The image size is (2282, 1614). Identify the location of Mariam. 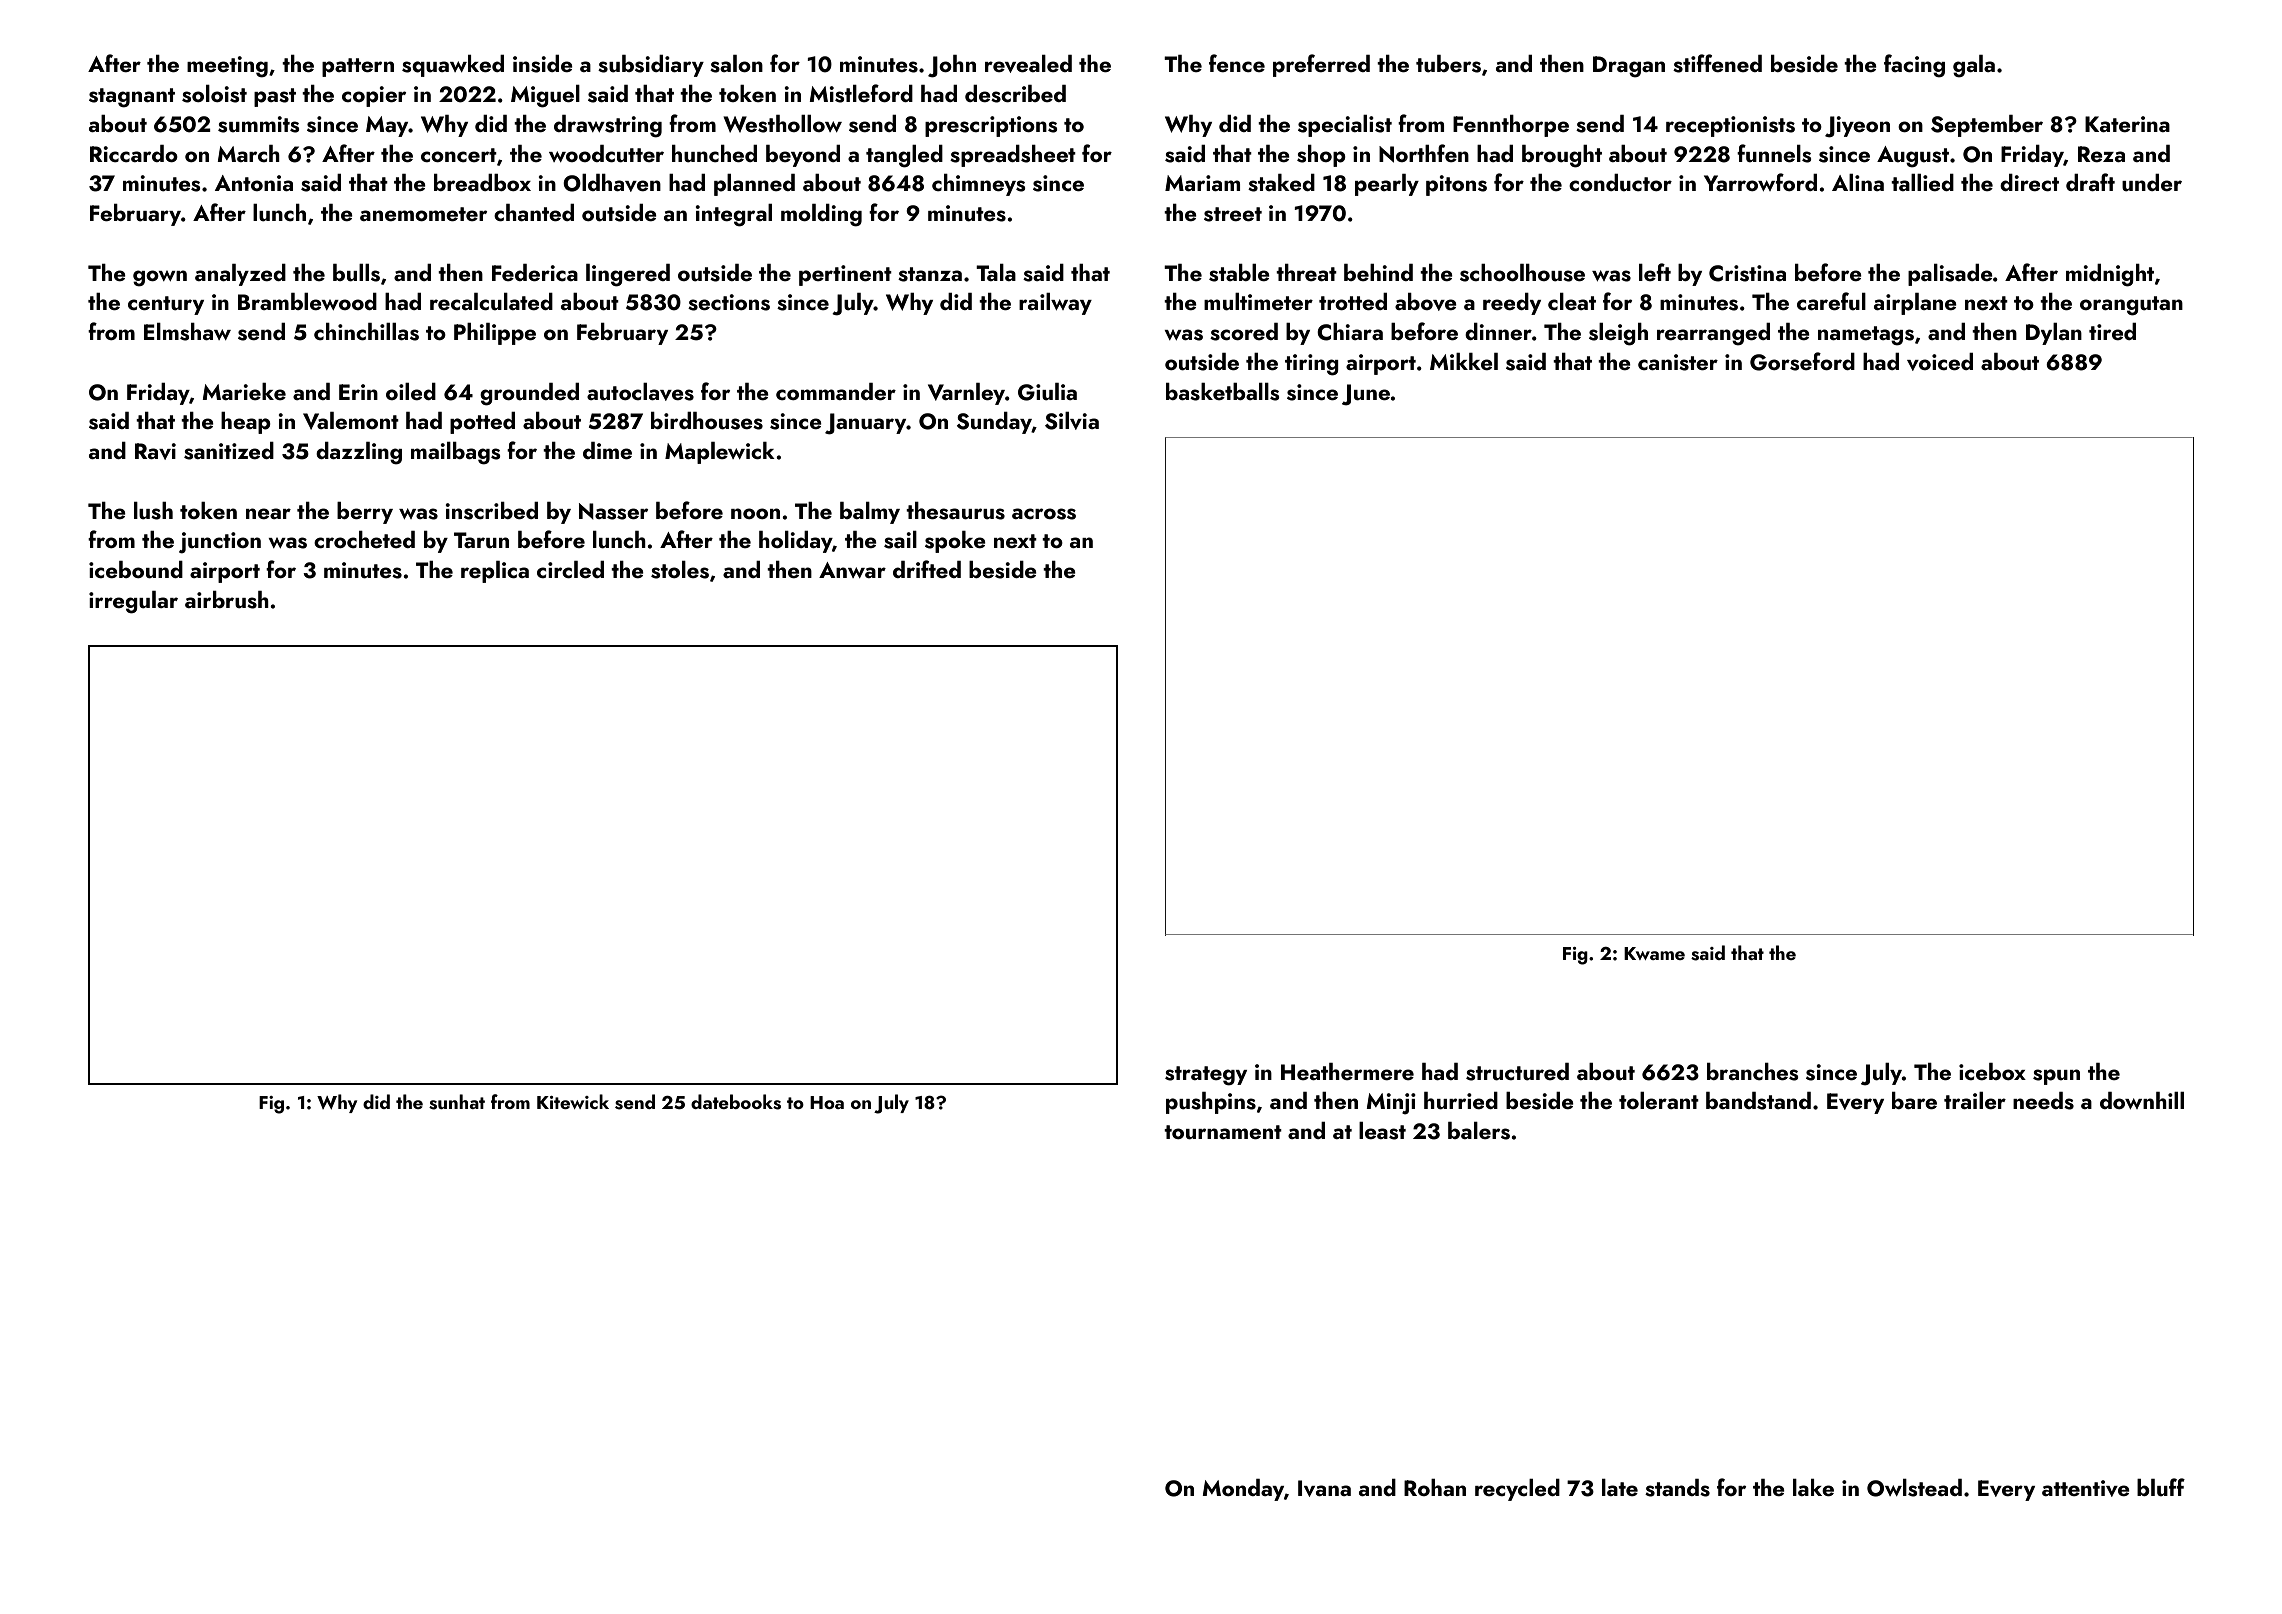
(1202, 183).
